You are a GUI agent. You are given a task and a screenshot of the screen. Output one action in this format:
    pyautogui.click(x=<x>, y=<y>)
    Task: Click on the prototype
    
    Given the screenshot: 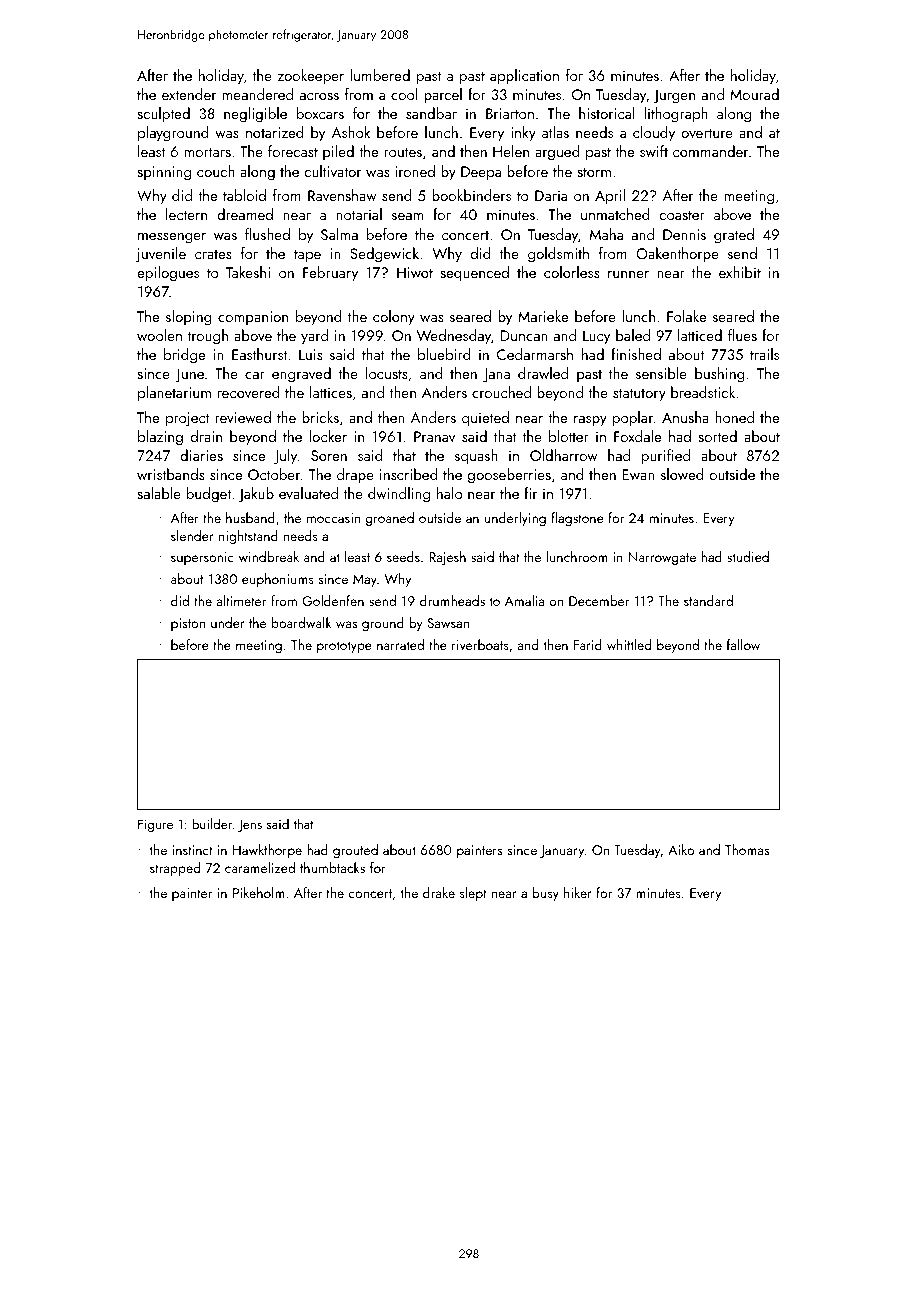 What is the action you would take?
    pyautogui.click(x=344, y=647)
